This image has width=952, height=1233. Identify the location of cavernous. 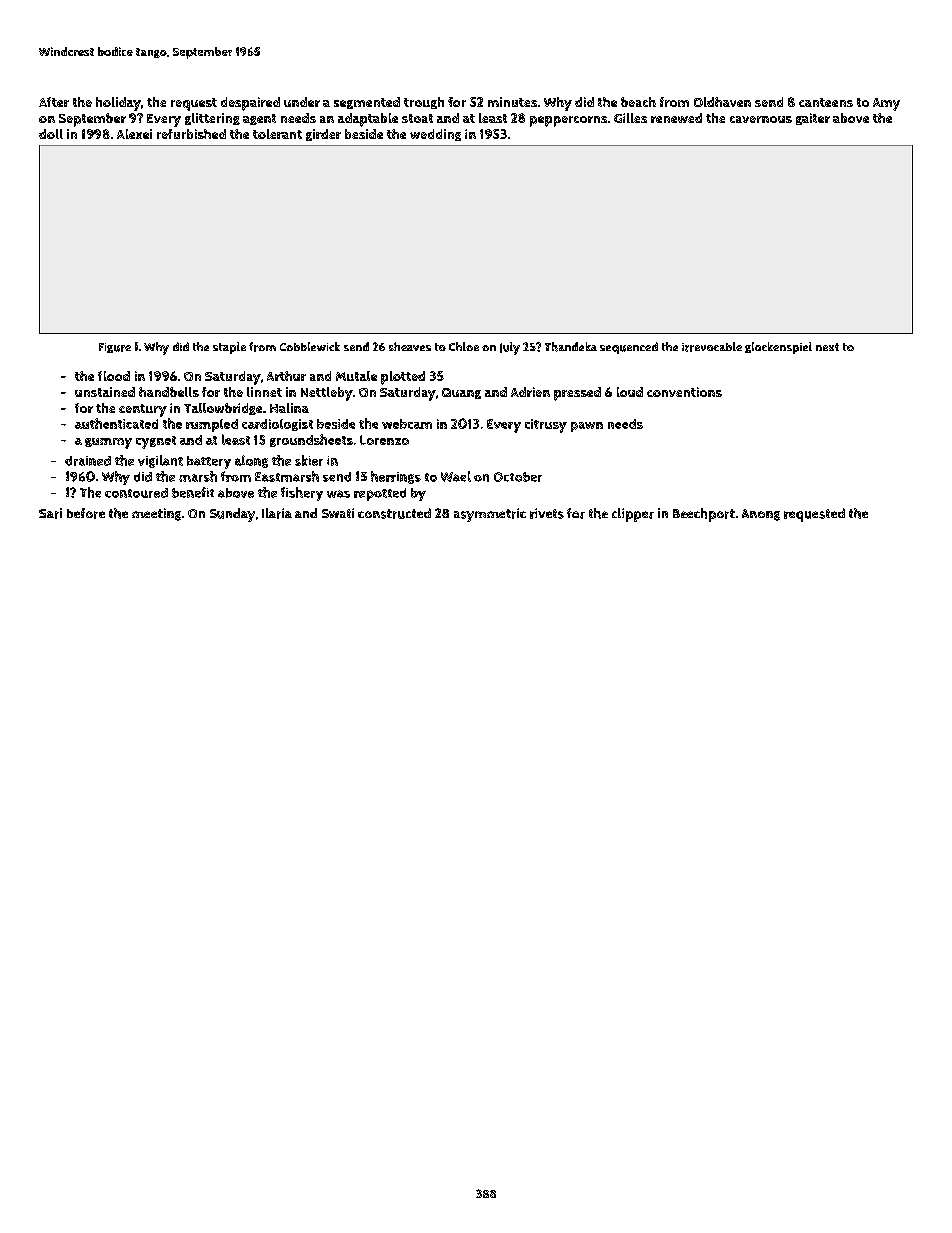
(761, 119).
